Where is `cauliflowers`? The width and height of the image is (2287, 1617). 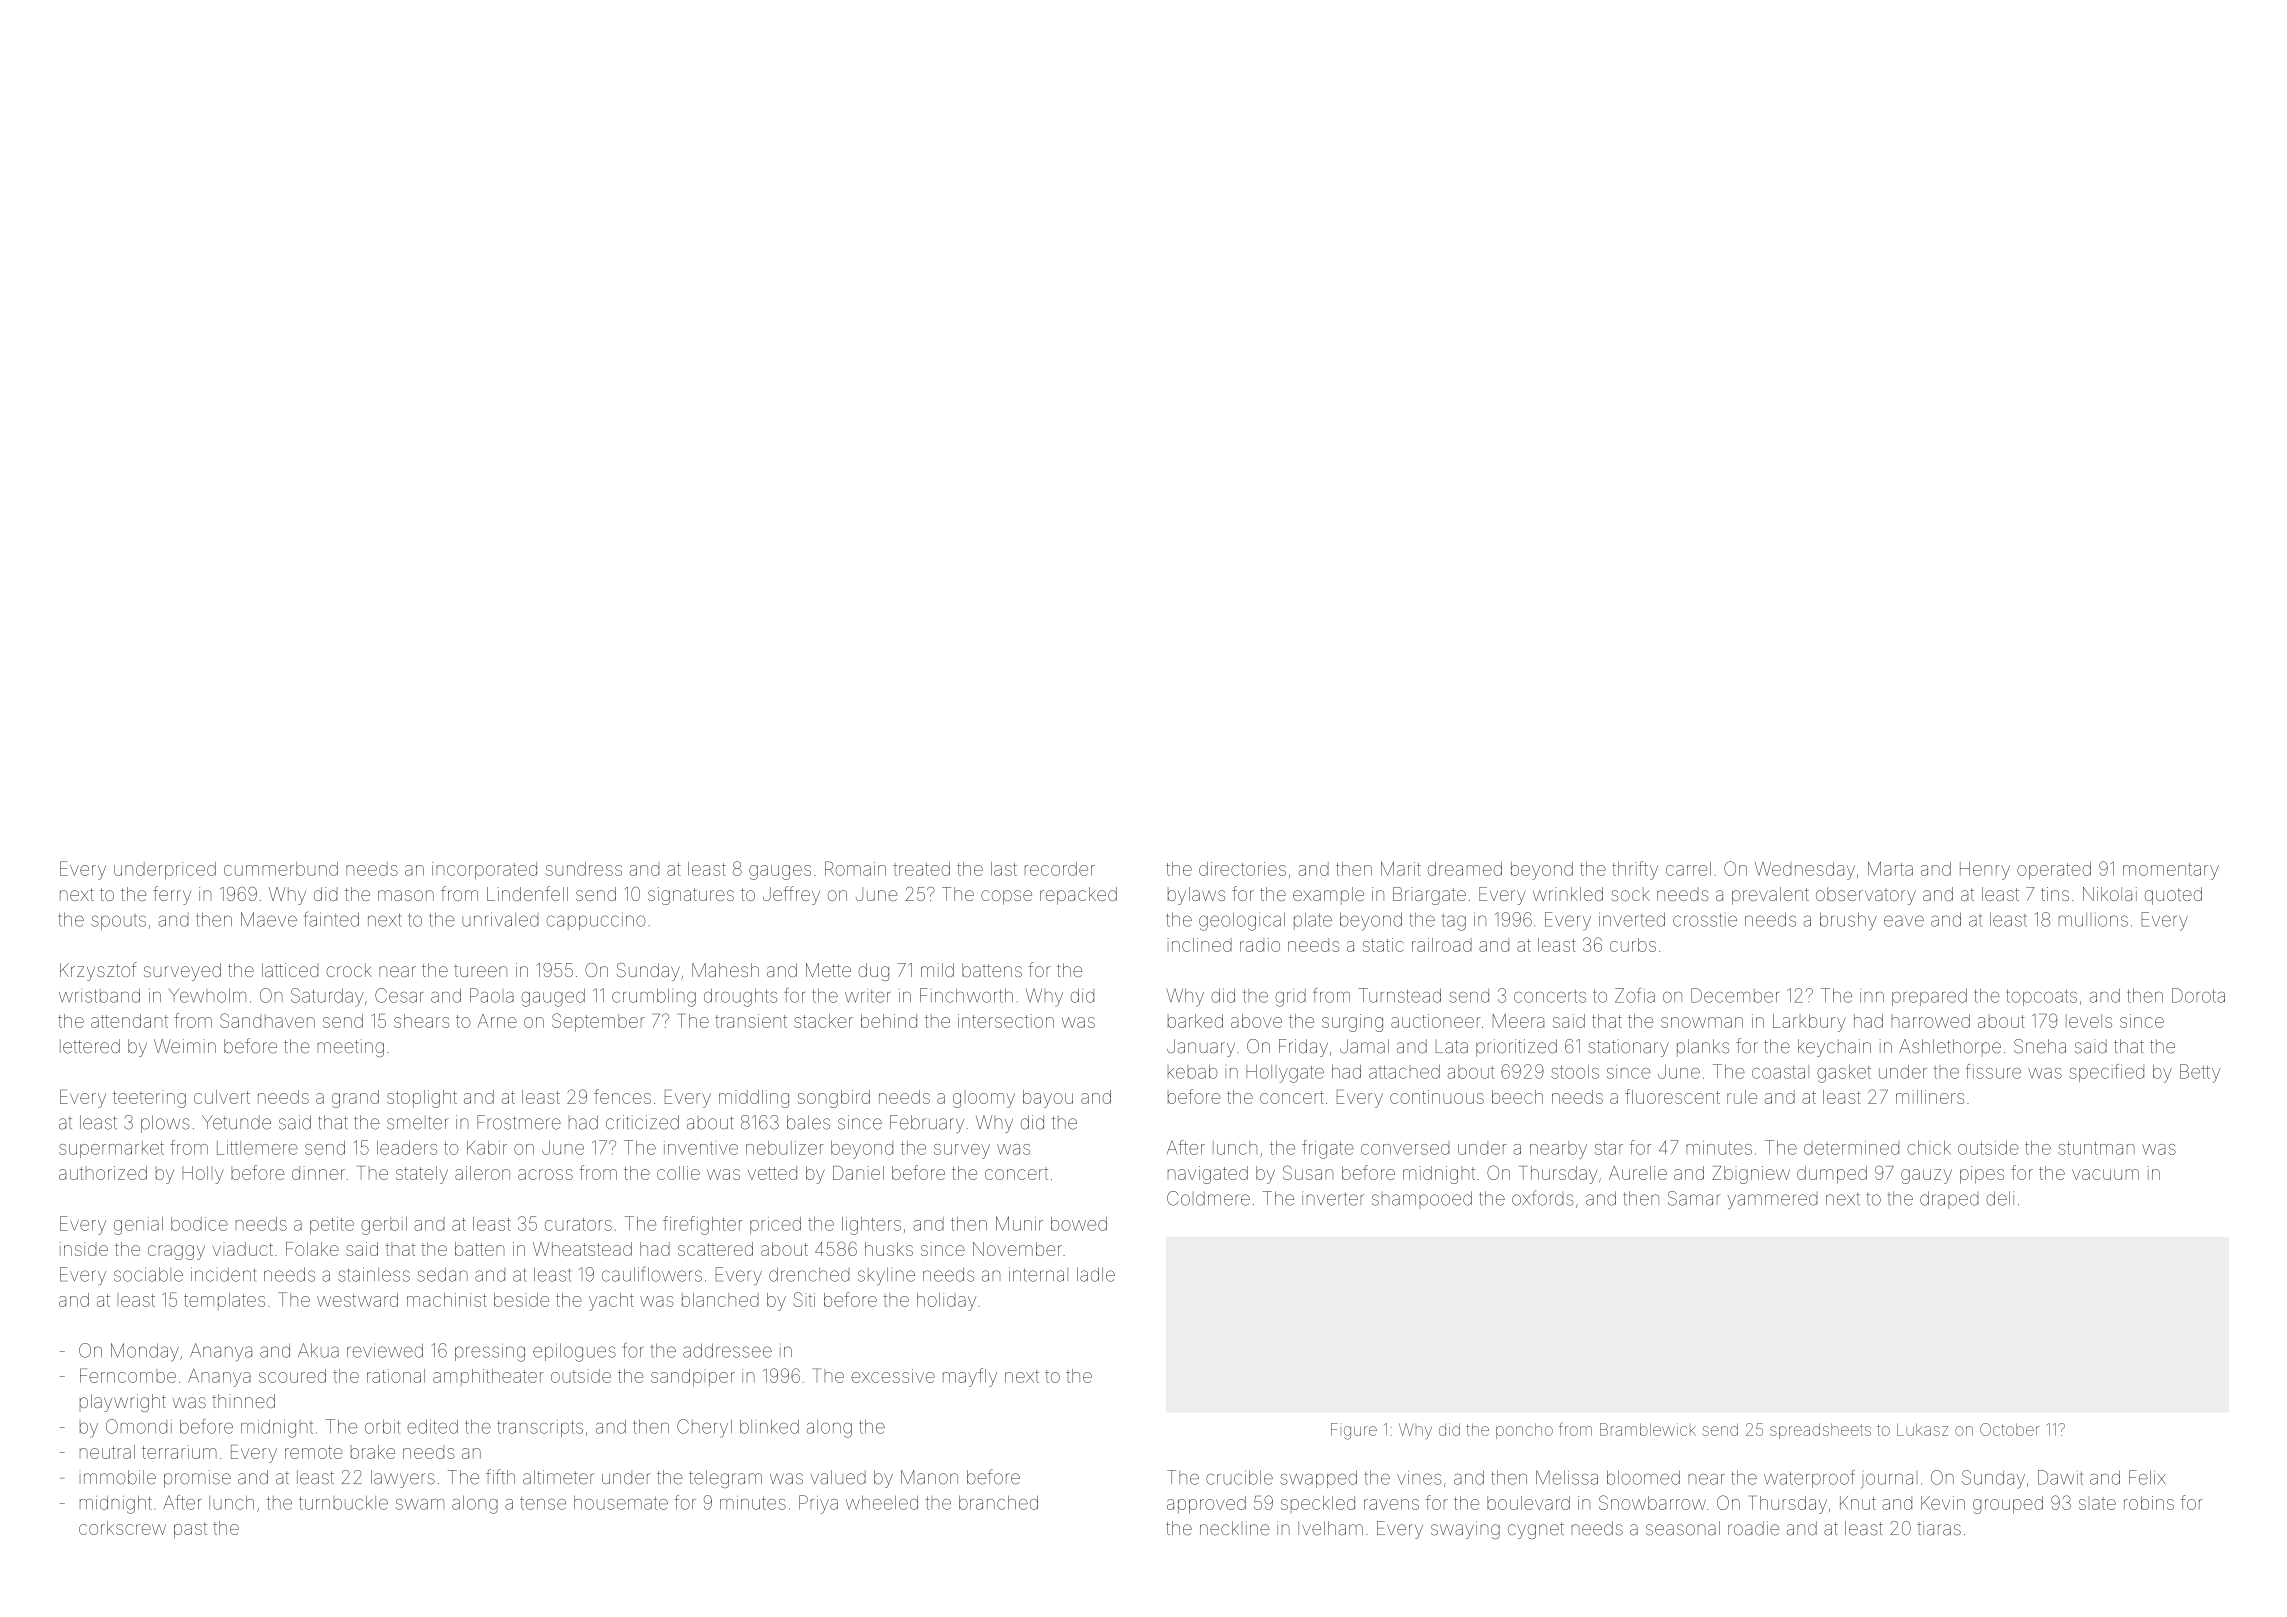 cauliflowers is located at coordinates (652, 1274).
